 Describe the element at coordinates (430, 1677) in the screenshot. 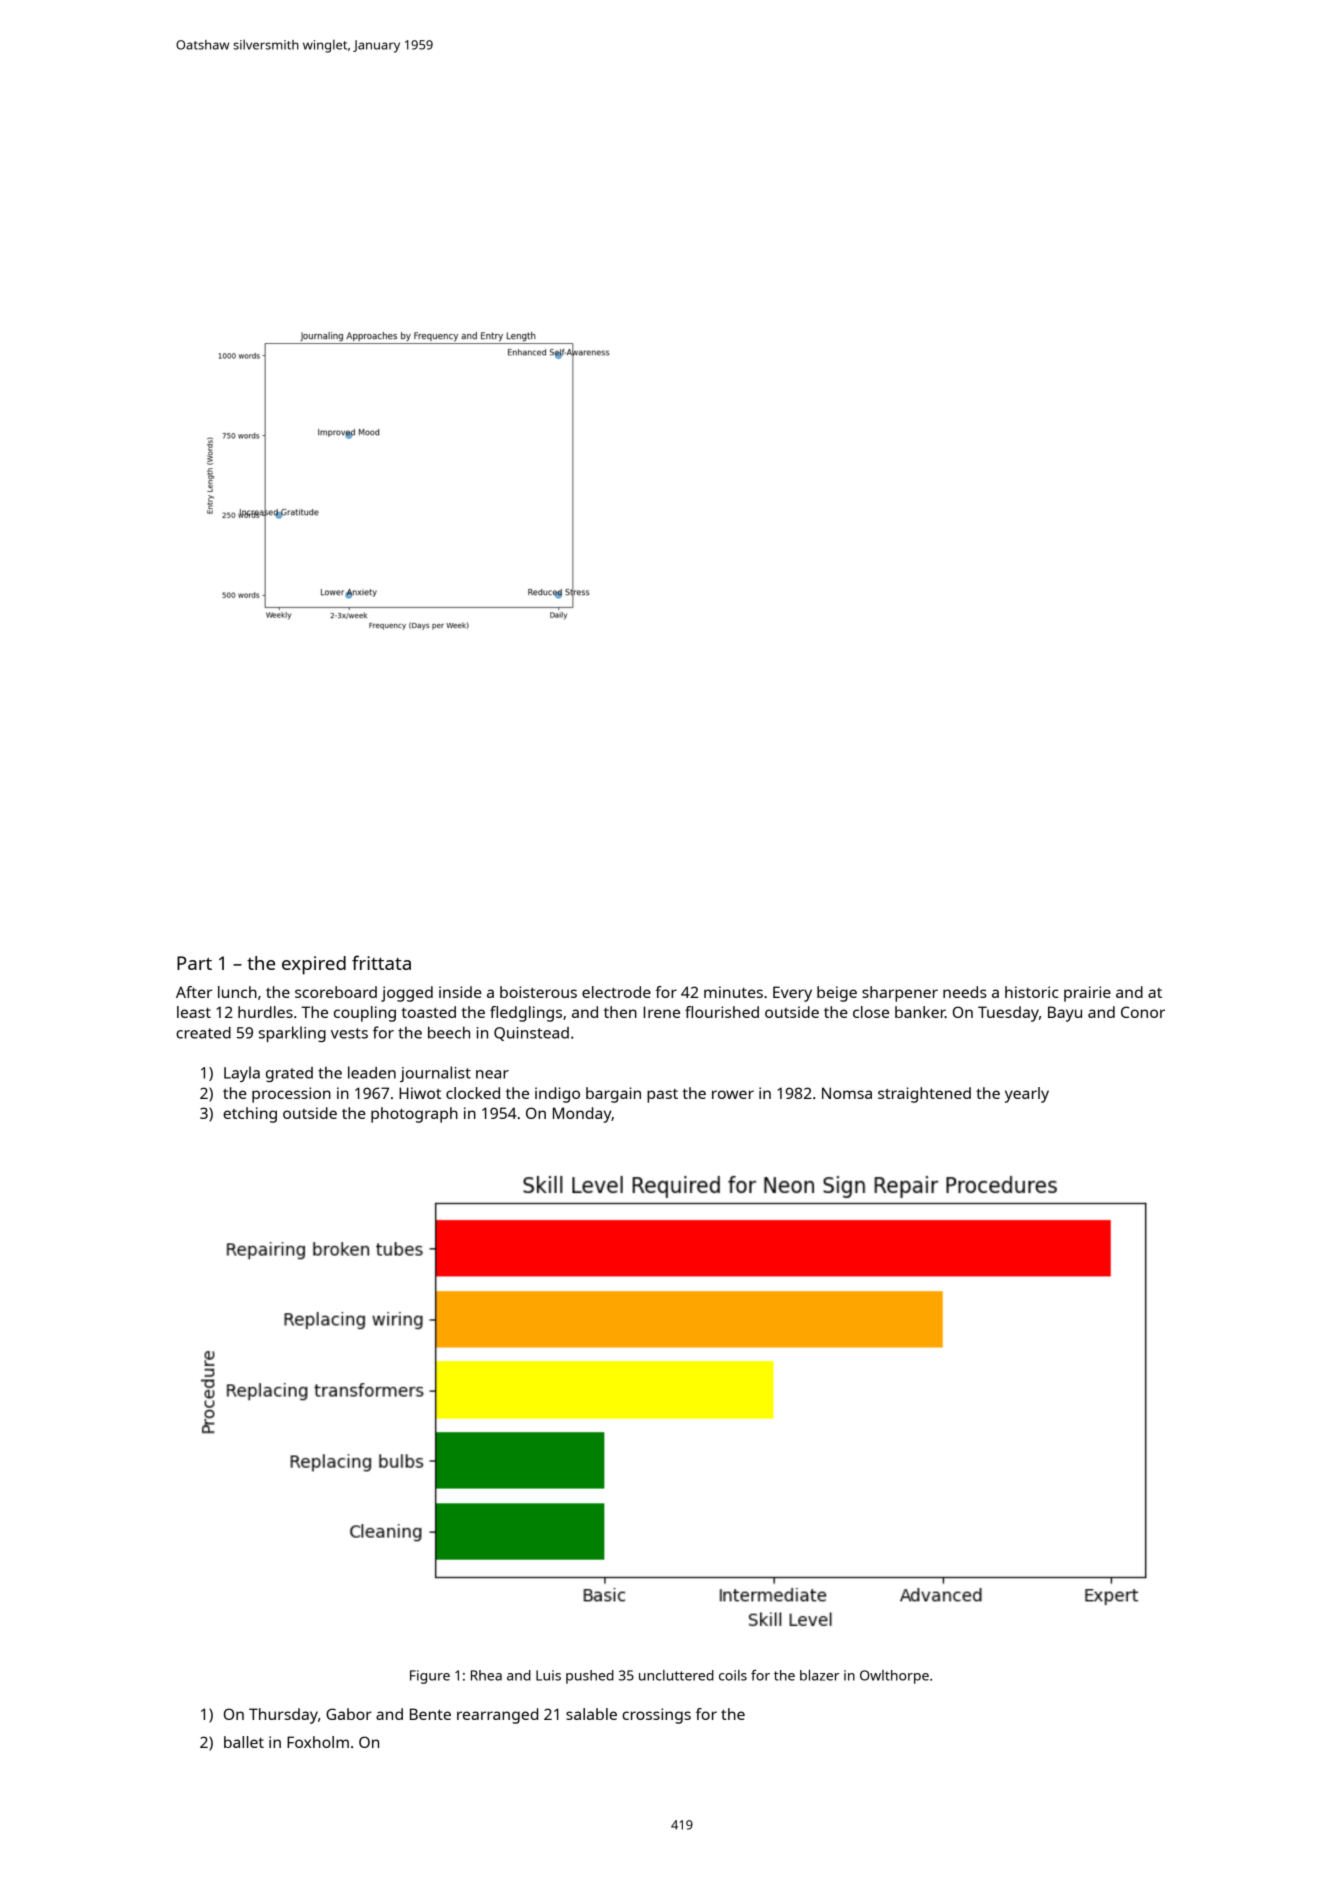

I see `Figure` at that location.
